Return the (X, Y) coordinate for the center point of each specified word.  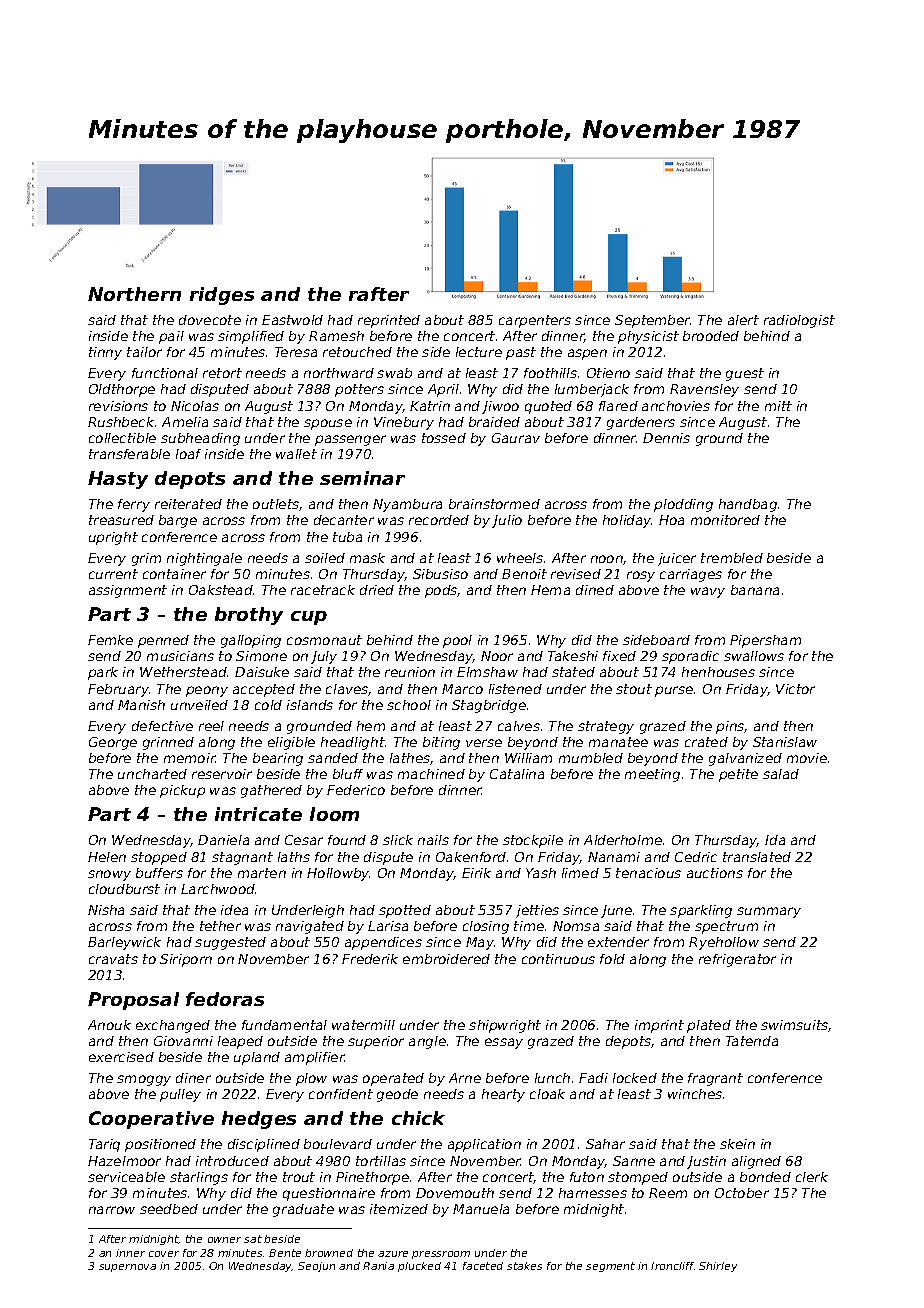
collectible (122, 438)
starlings (199, 1178)
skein (737, 1144)
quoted (548, 407)
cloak (547, 1094)
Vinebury (404, 423)
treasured (121, 520)
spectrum (726, 927)
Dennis (666, 438)
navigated (310, 927)
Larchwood (218, 889)
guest (745, 374)
